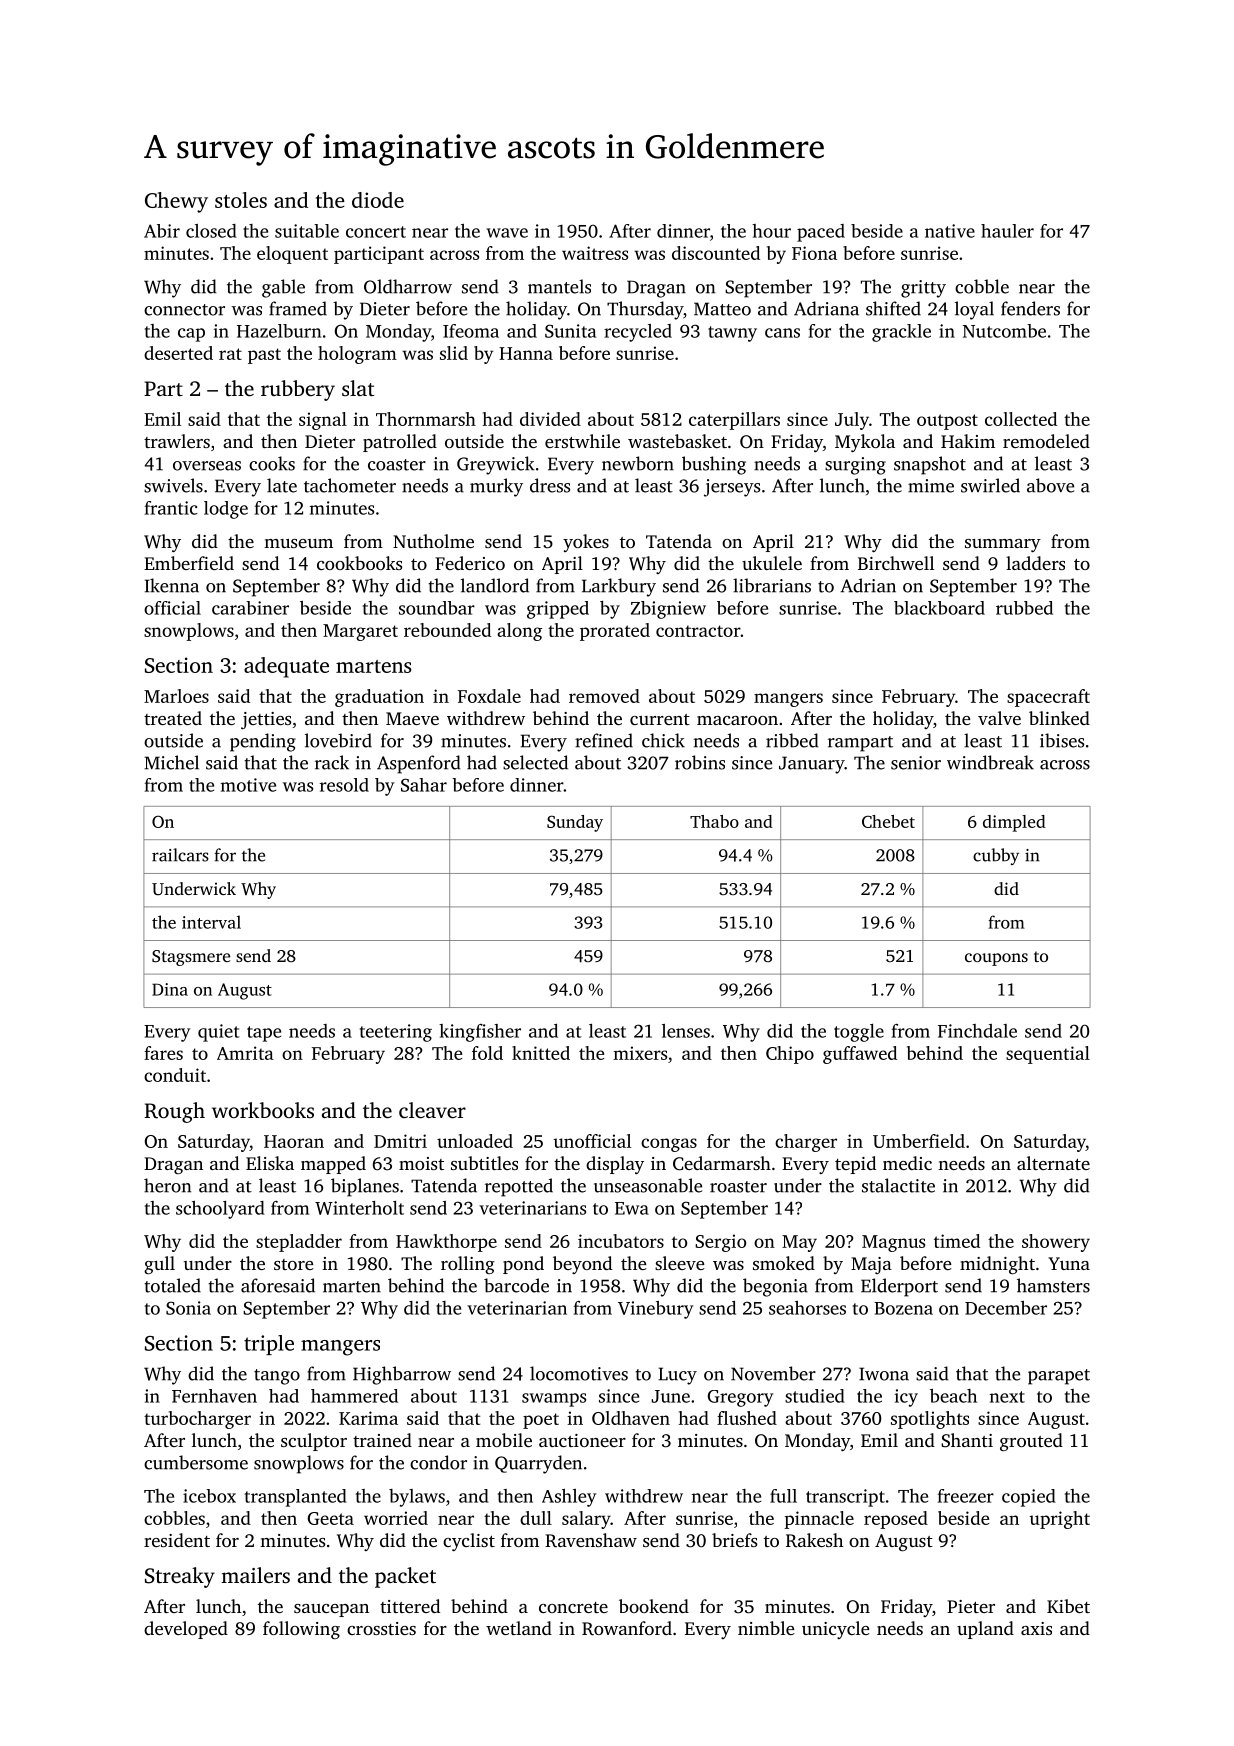  Describe the element at coordinates (582, 1440) in the page. I see `auctioneer` at that location.
